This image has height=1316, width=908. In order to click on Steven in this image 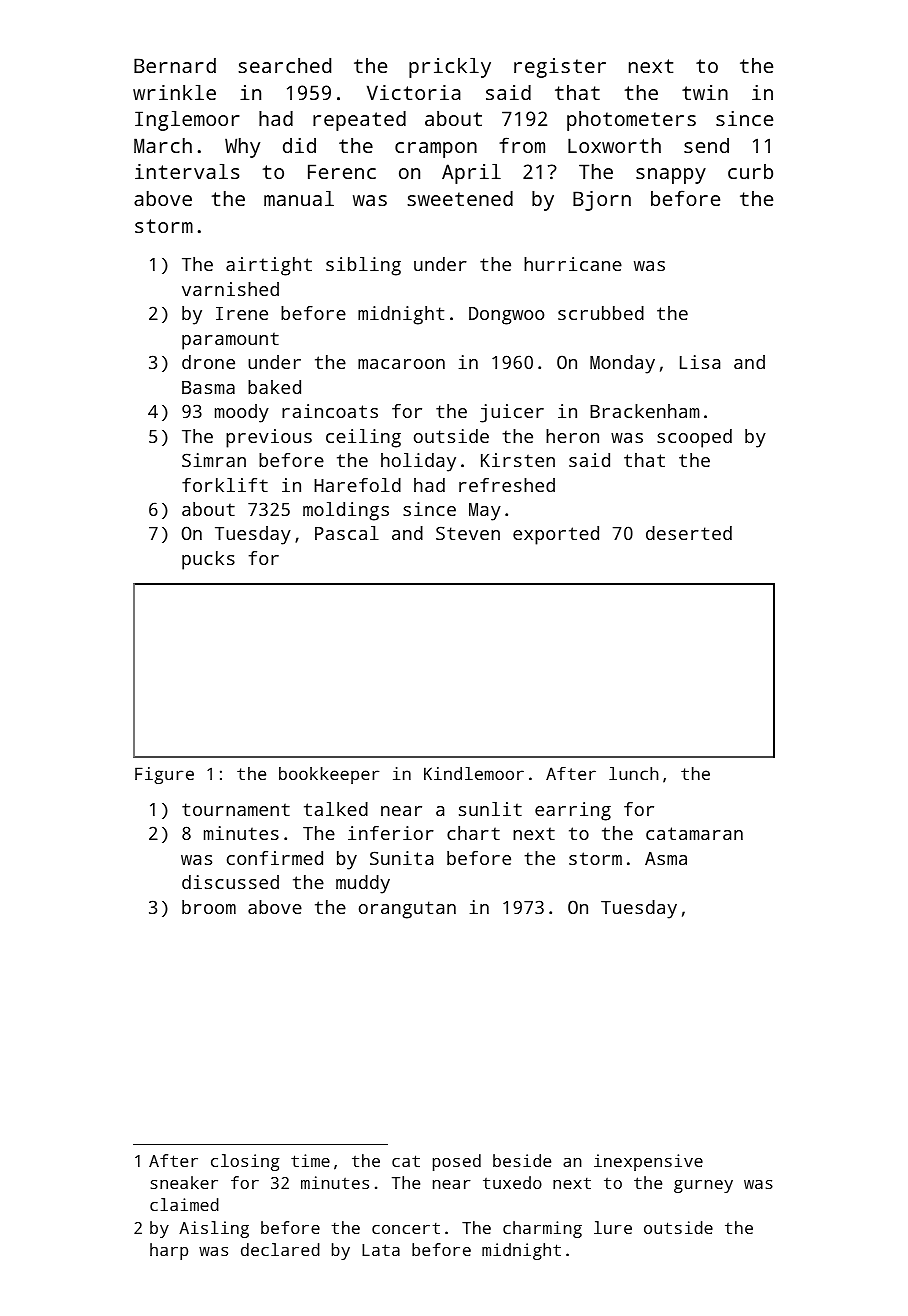, I will do `click(468, 533)`.
